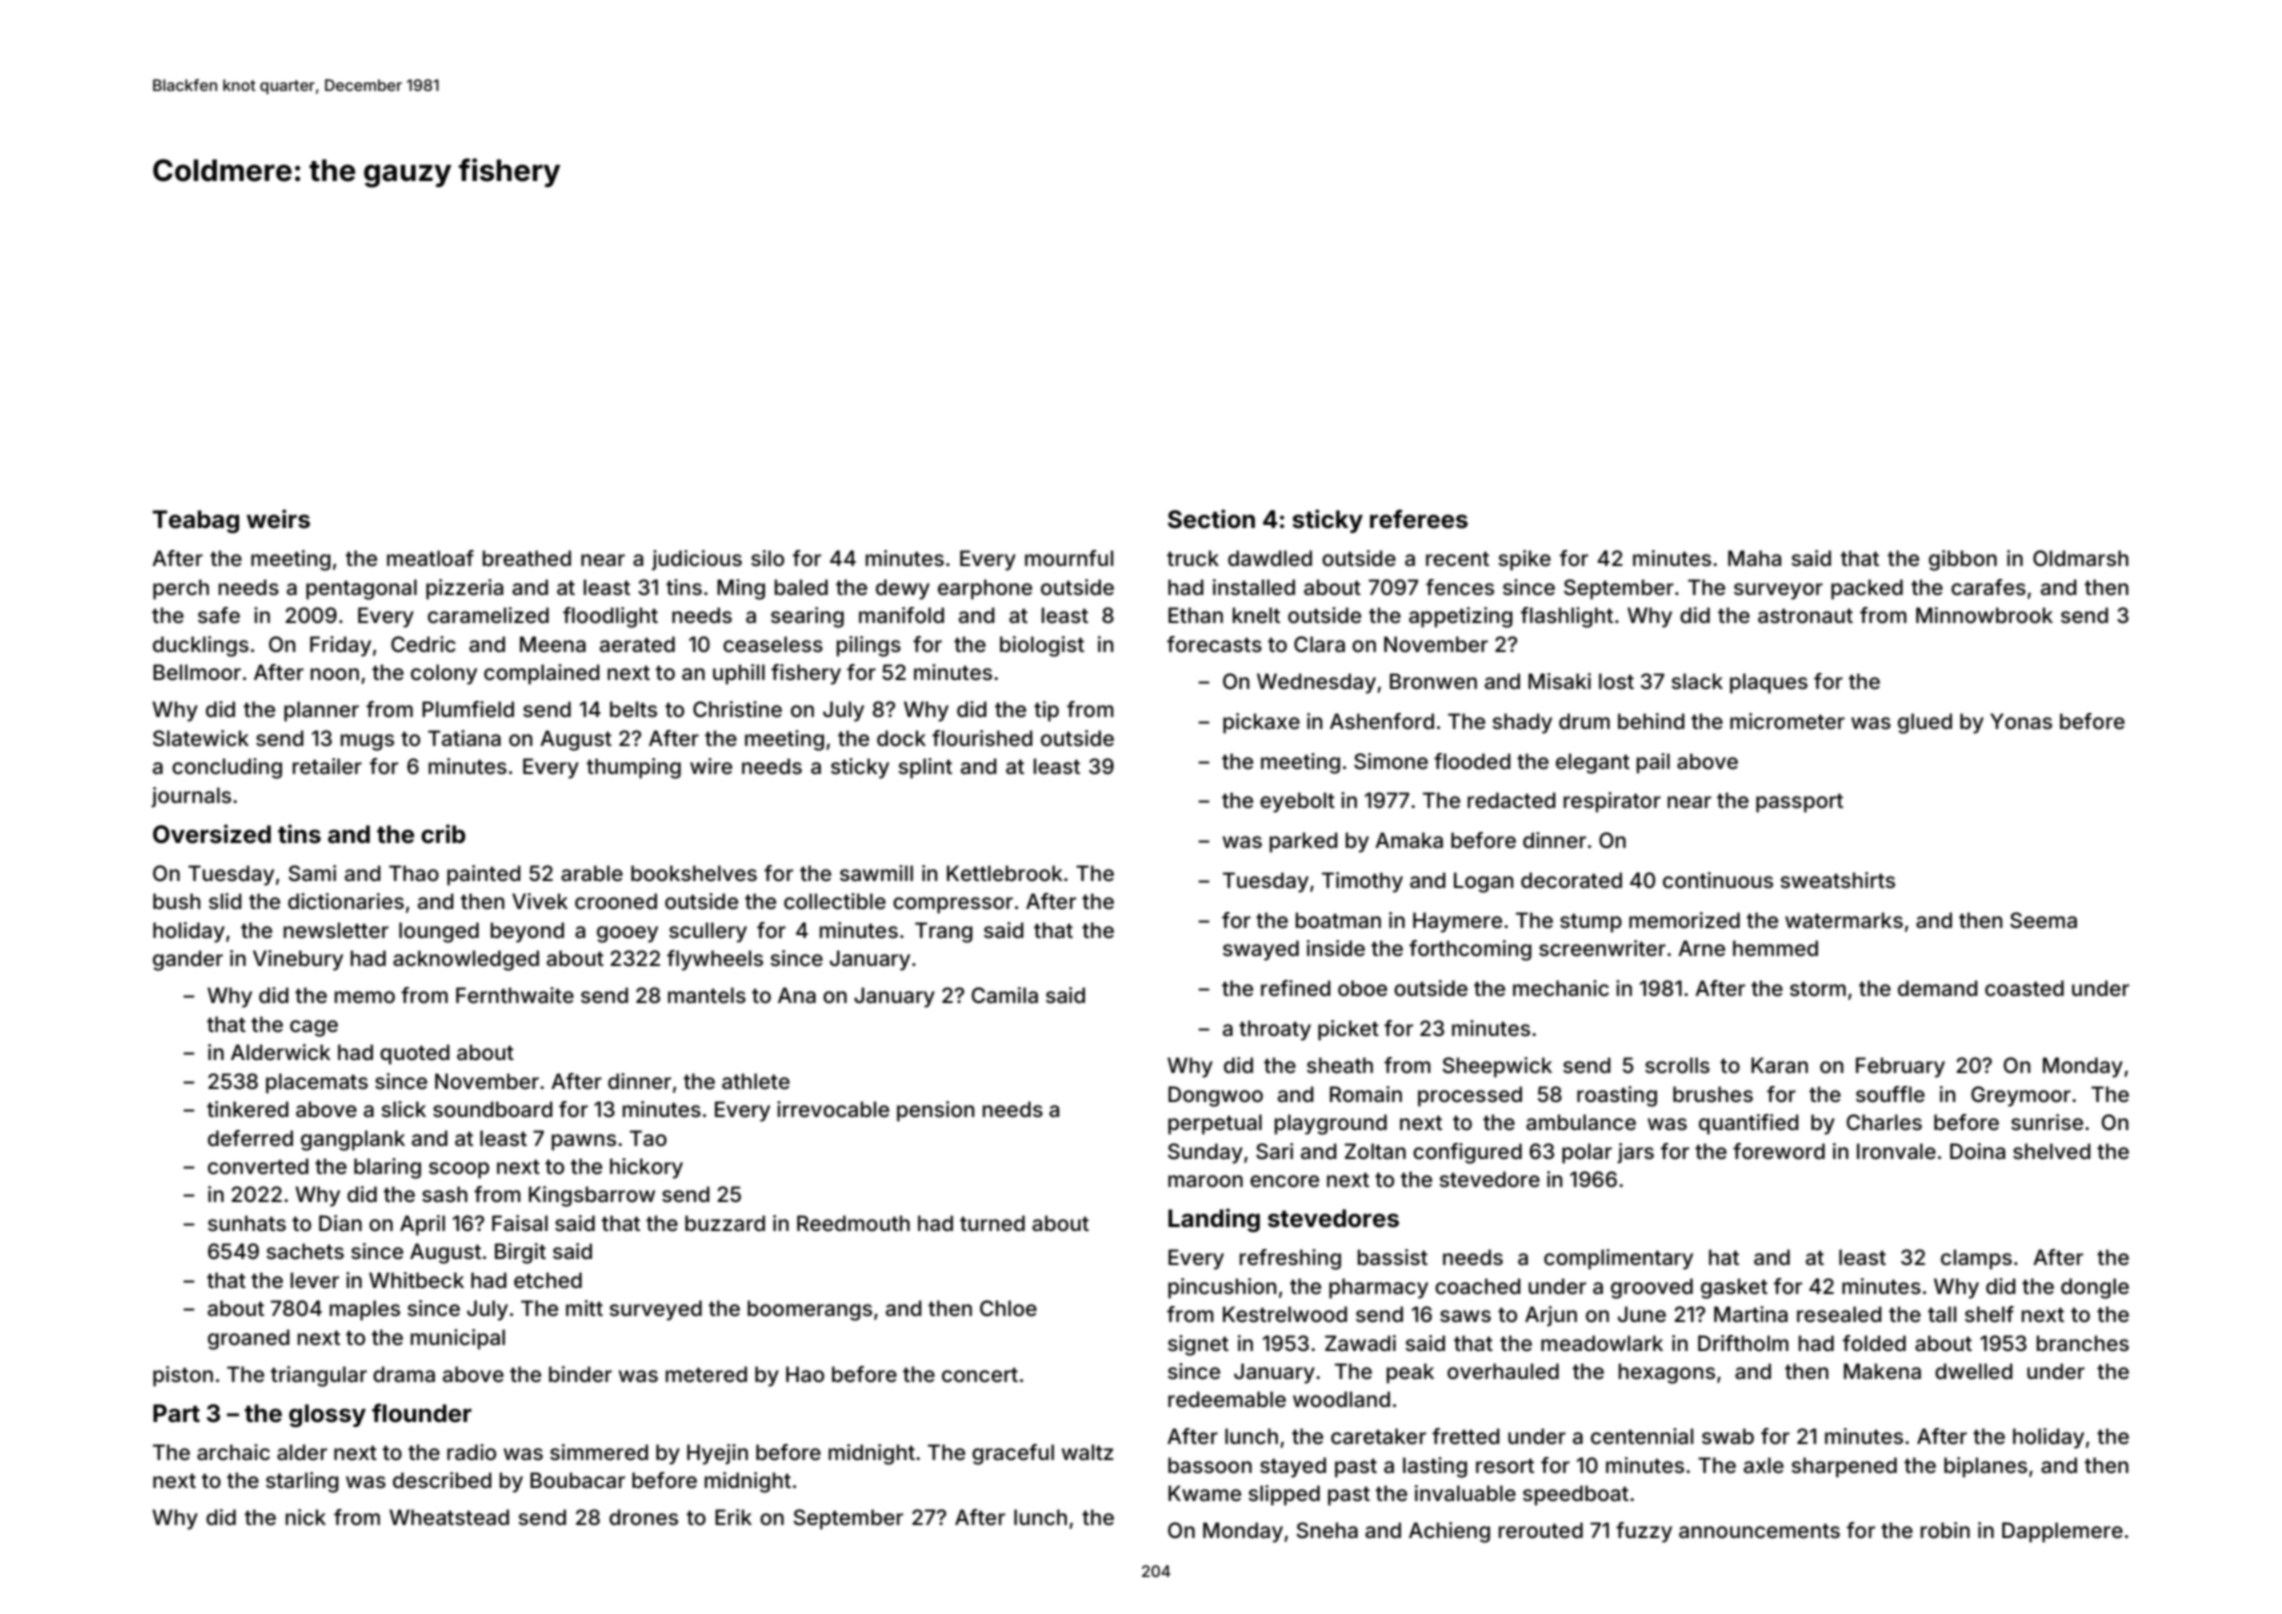 This screenshot has height=1614, width=2282. Describe the element at coordinates (306, 1517) in the screenshot. I see `nick` at that location.
